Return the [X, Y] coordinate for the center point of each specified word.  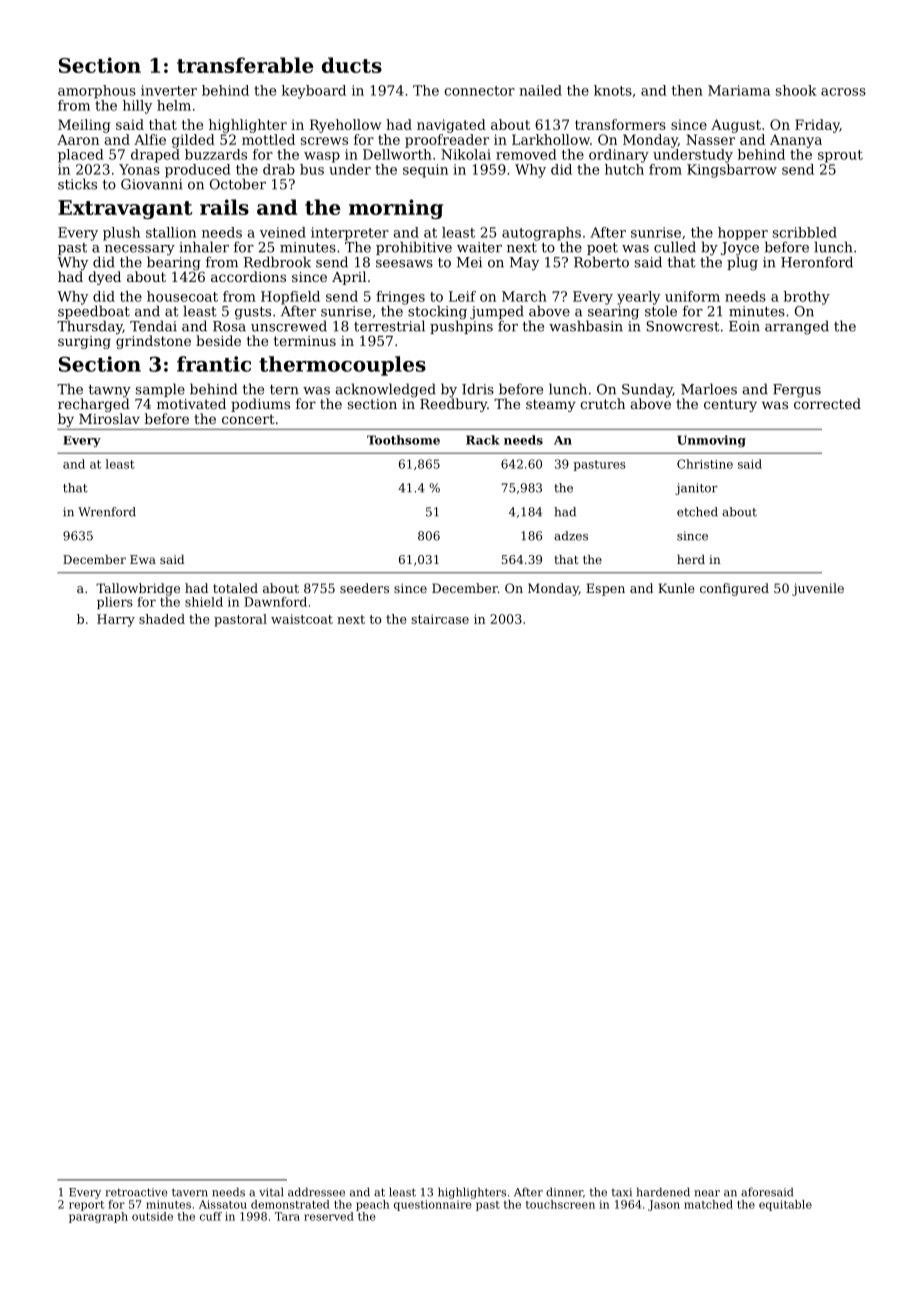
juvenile [818, 589]
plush [121, 234]
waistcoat [302, 619]
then [687, 90]
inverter [169, 90]
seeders [364, 588]
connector [479, 91]
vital [271, 1192]
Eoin [744, 326]
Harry [116, 620]
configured [734, 589]
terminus [305, 341]
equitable [785, 1205]
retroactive [136, 1192]
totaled [235, 588]
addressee [316, 1192]
